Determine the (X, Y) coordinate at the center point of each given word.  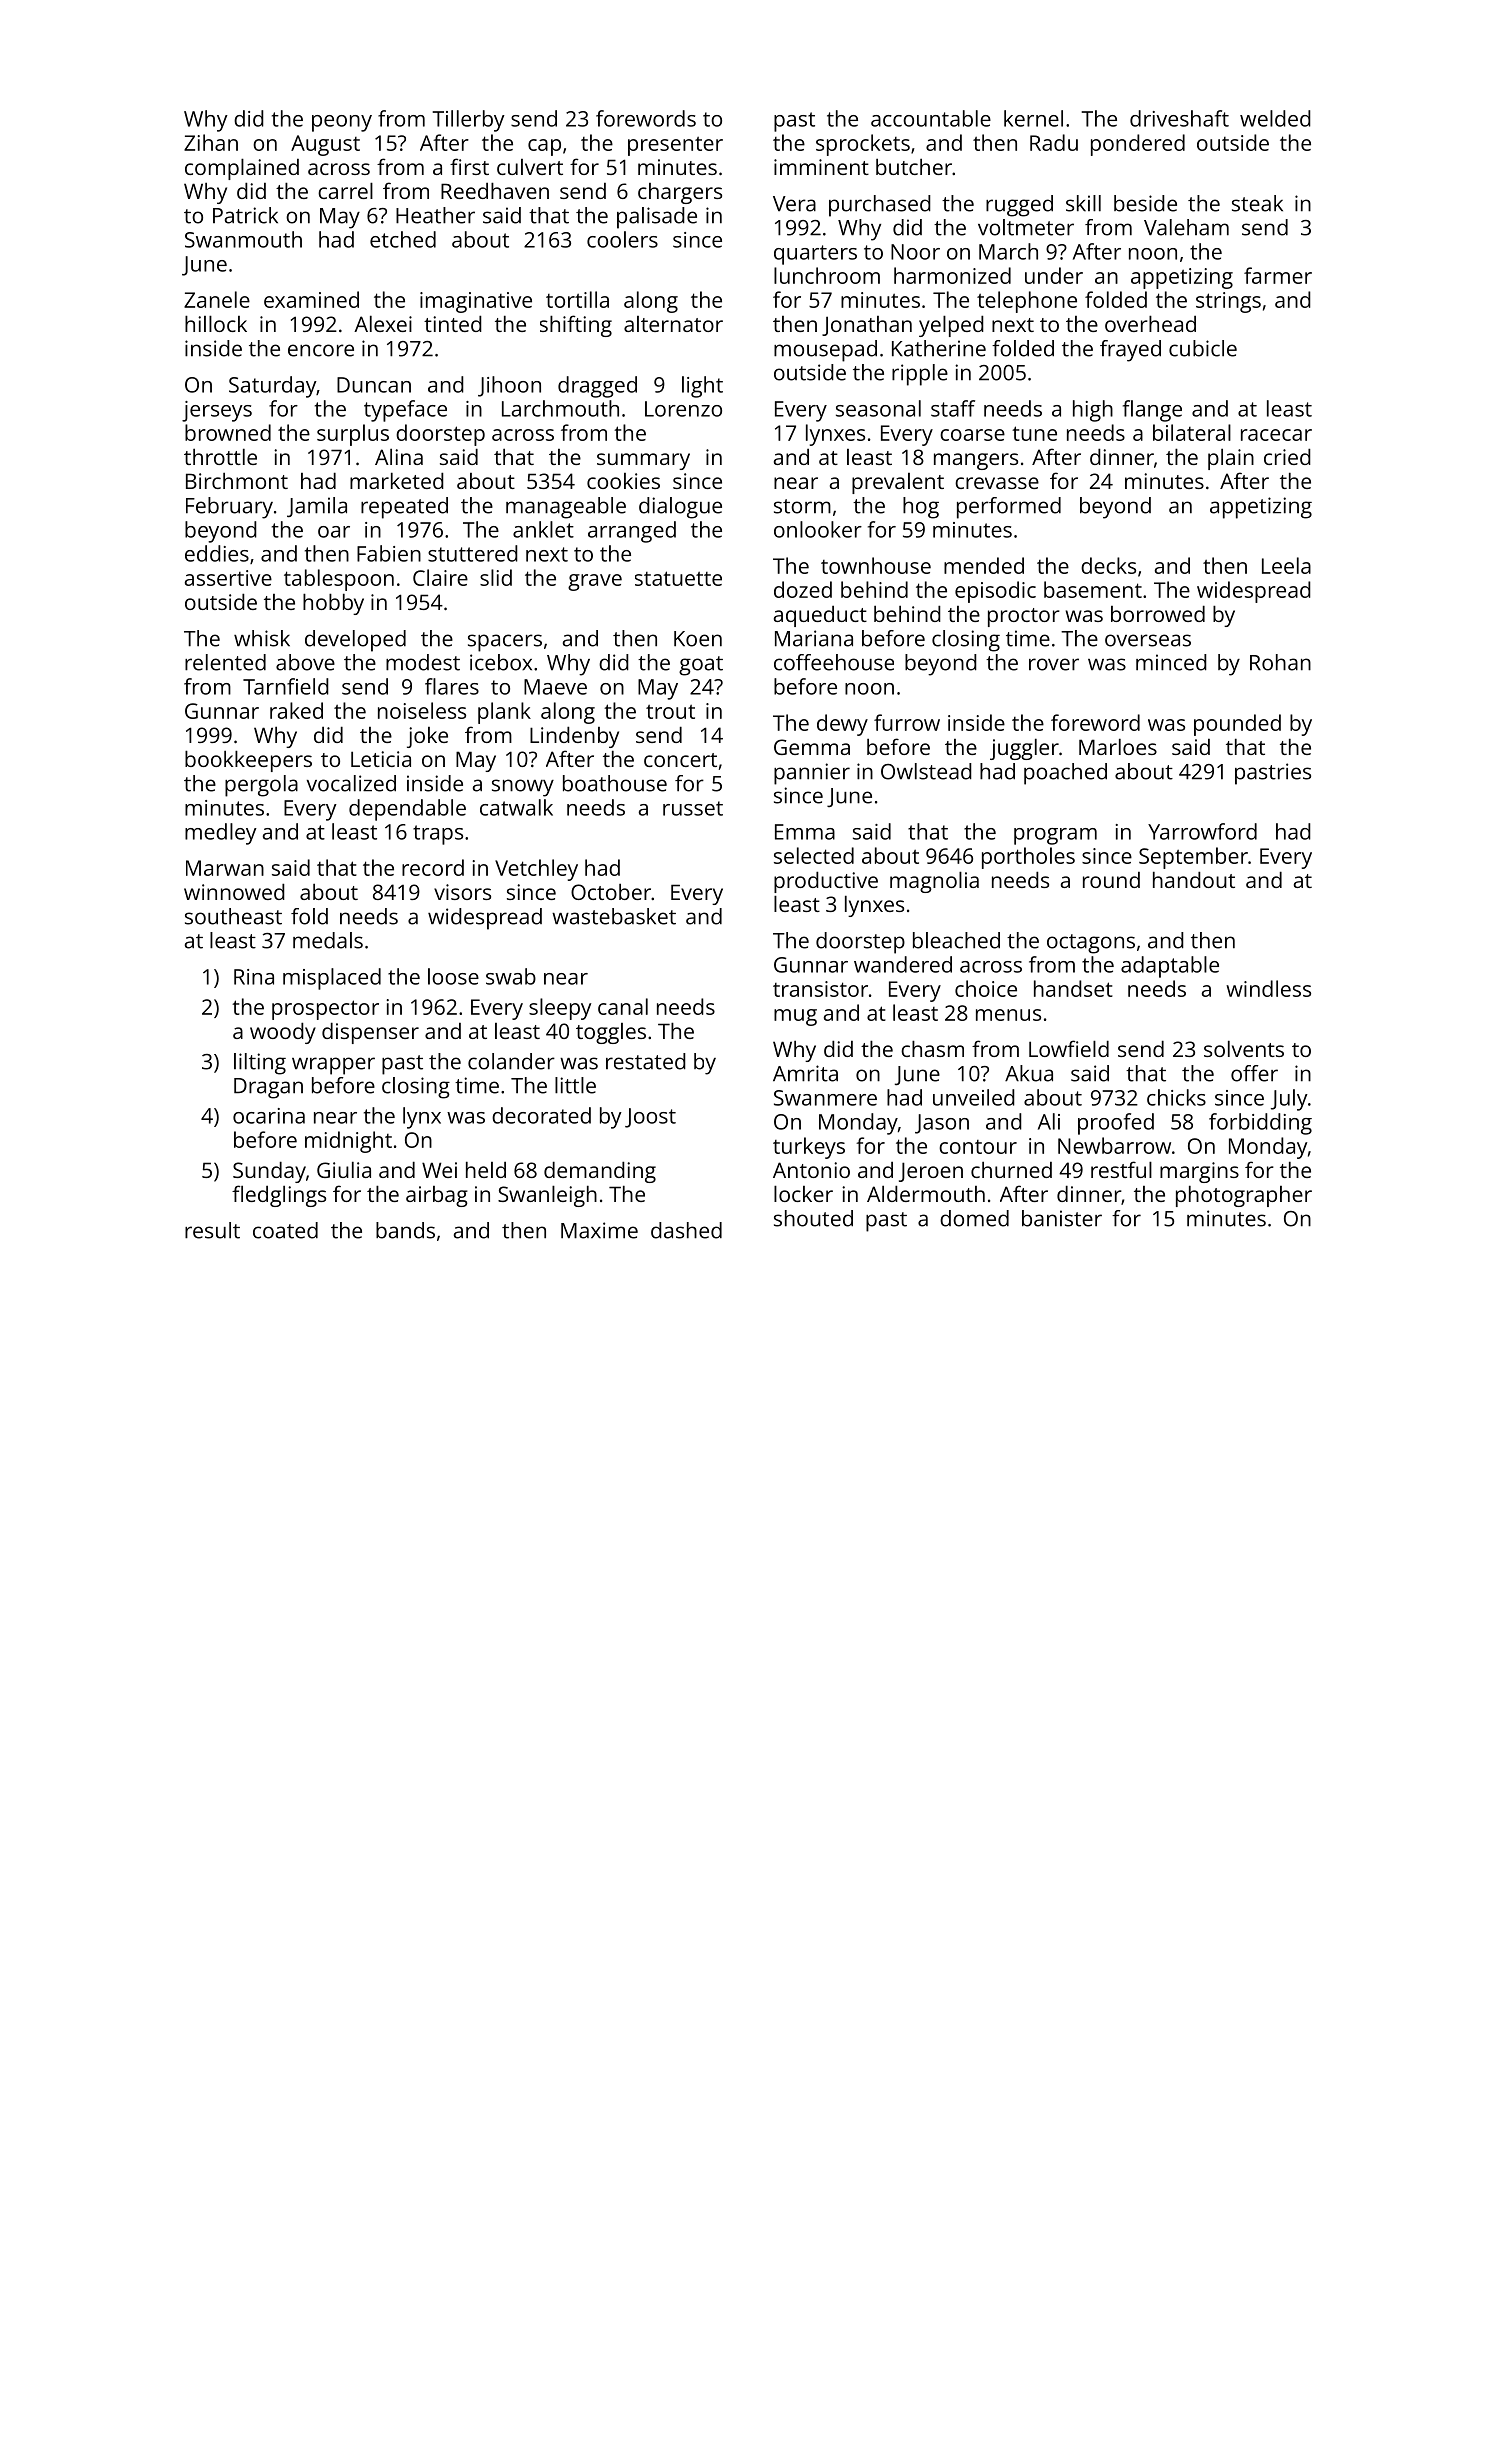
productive (826, 882)
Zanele (217, 299)
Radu (1054, 142)
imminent (821, 167)
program (1055, 836)
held (486, 1169)
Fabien (389, 553)
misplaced (332, 979)
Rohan (1280, 662)
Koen (698, 639)
